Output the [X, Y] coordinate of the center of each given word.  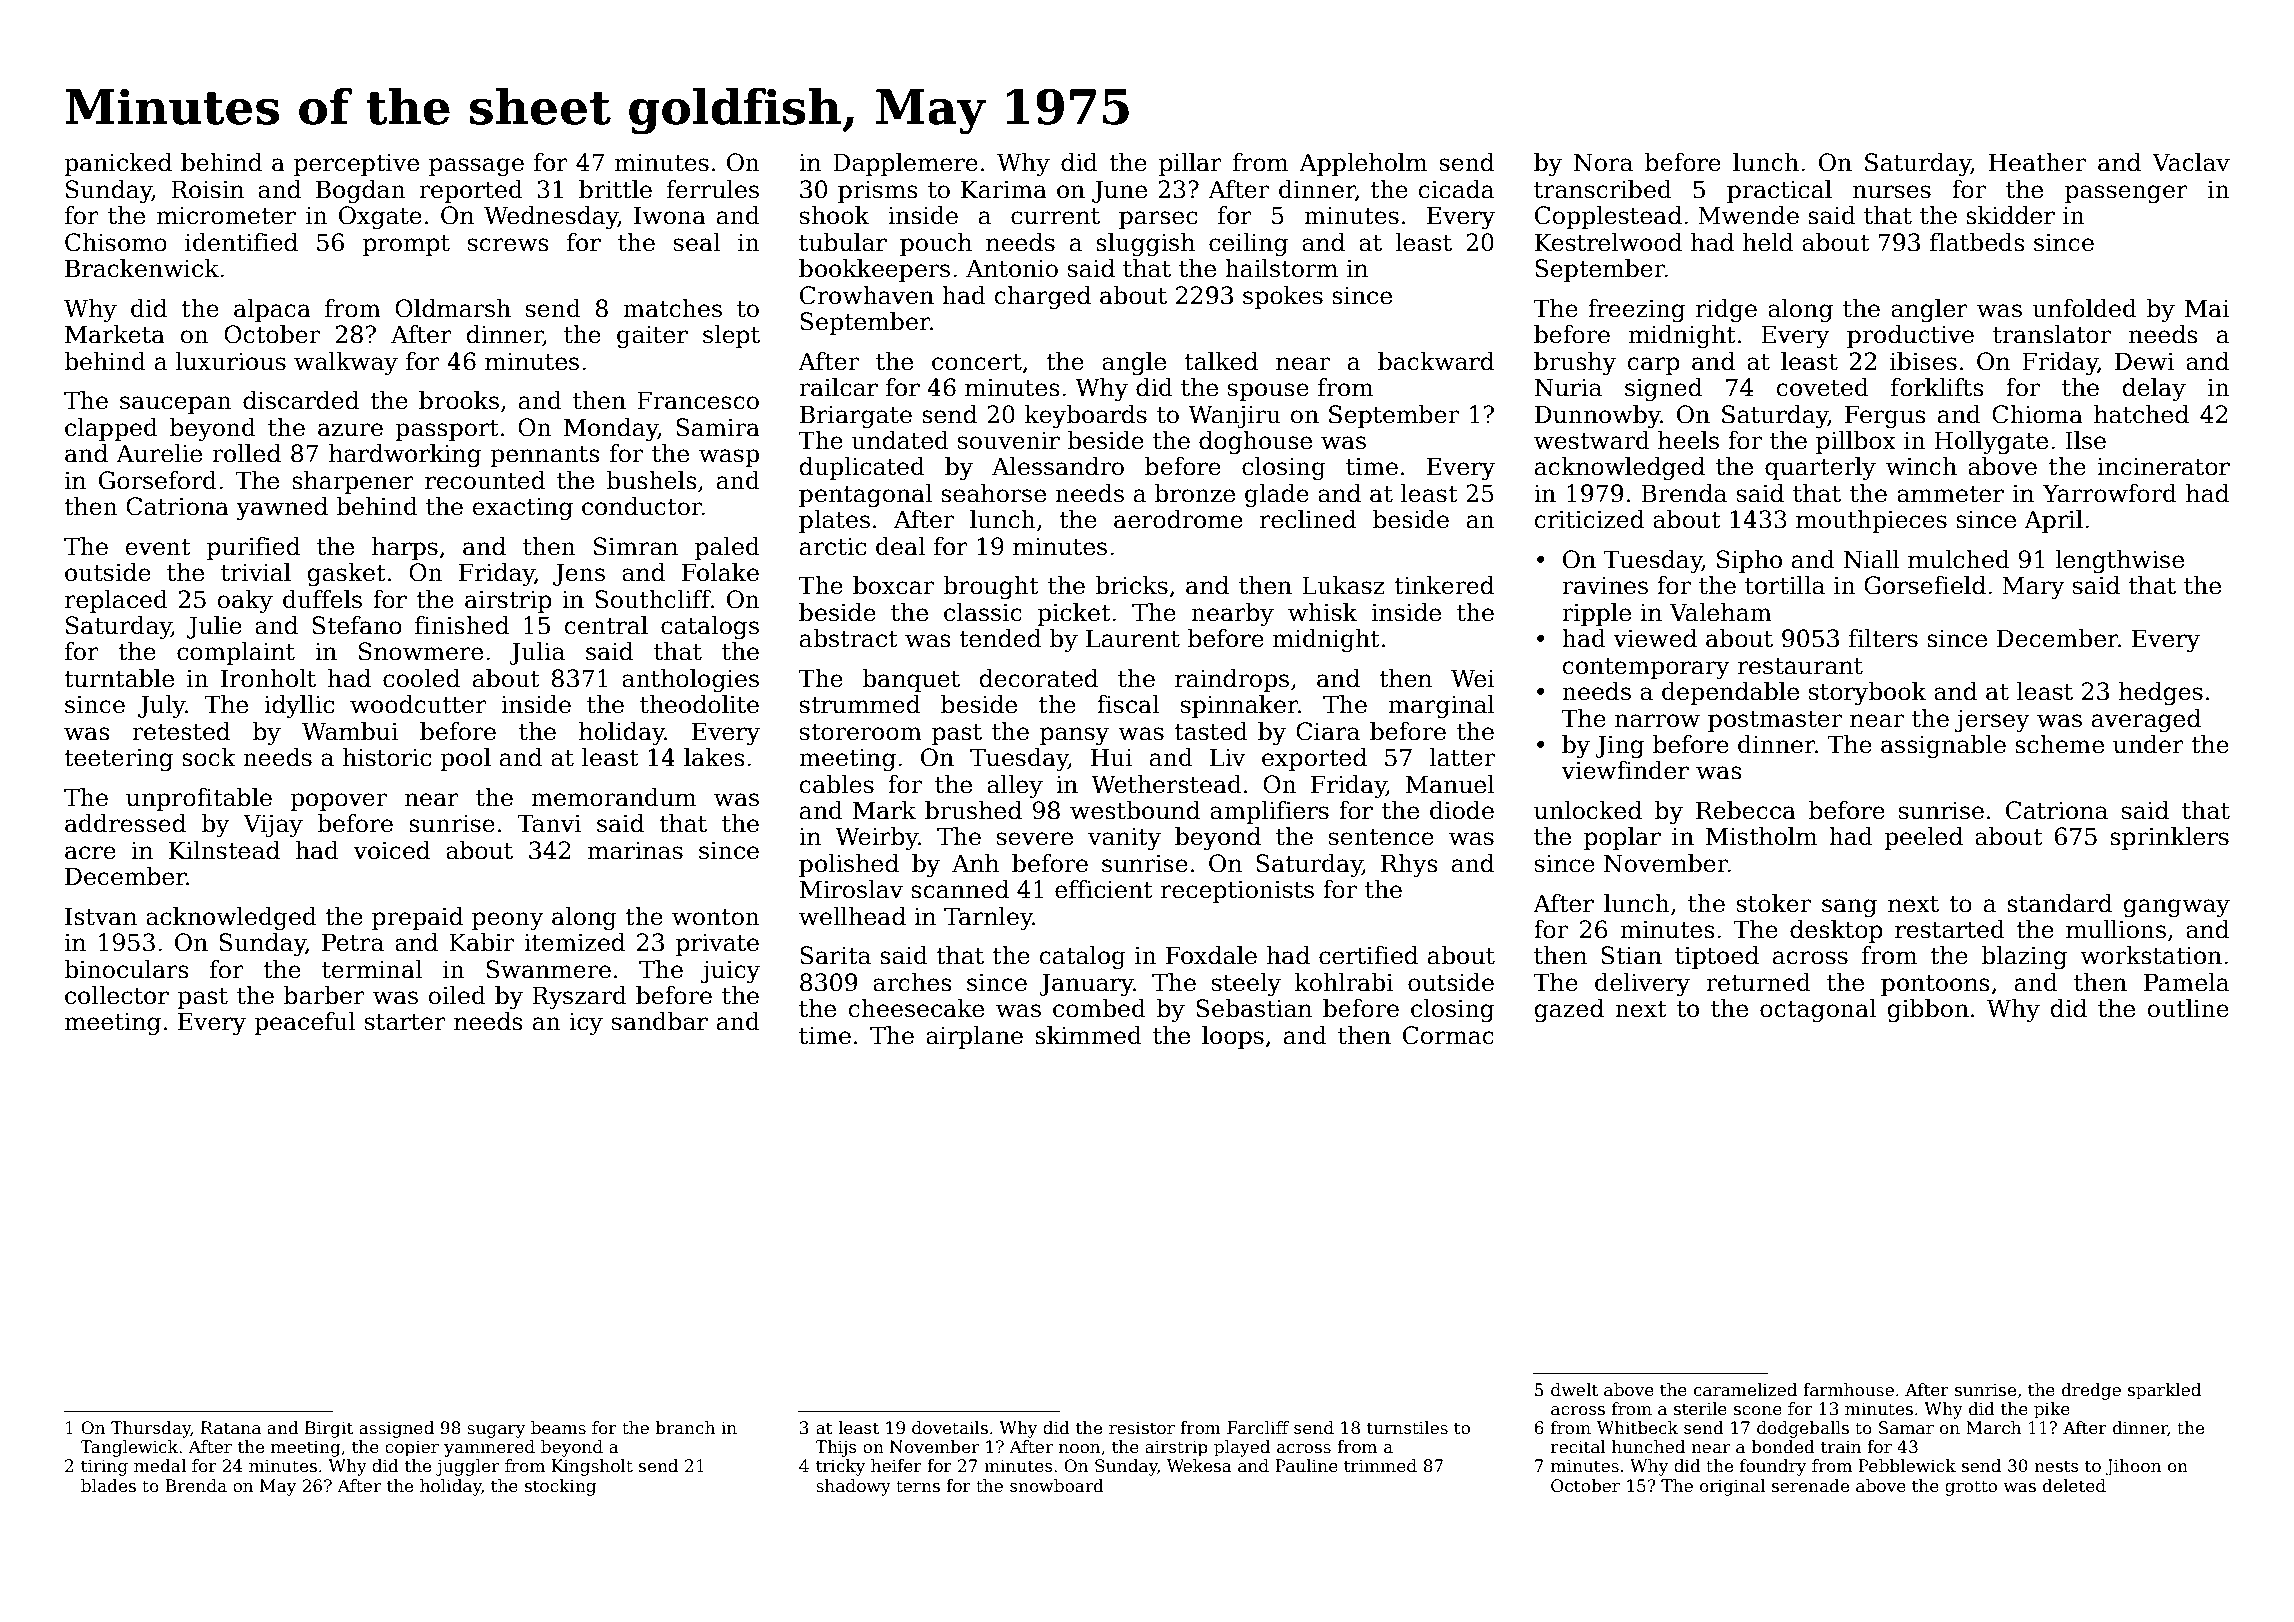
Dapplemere [905, 164]
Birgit [329, 1429]
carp [1654, 366]
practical [1779, 191]
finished [462, 625]
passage [476, 167]
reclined [1308, 519]
